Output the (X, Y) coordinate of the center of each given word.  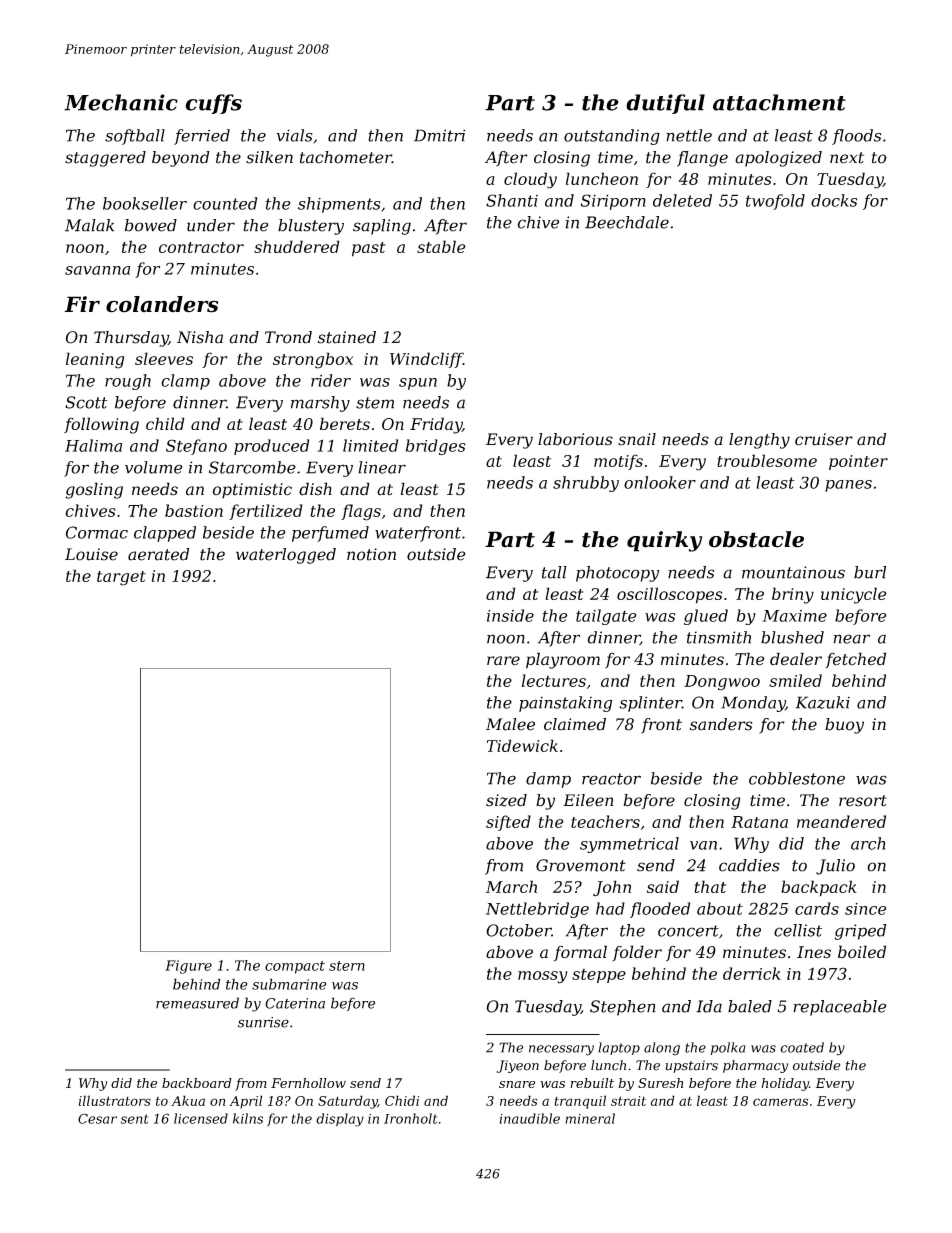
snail (637, 439)
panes (848, 486)
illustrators (115, 1100)
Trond (288, 337)
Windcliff (426, 360)
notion (371, 554)
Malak (89, 225)
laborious (575, 439)
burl (870, 572)
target (121, 578)
